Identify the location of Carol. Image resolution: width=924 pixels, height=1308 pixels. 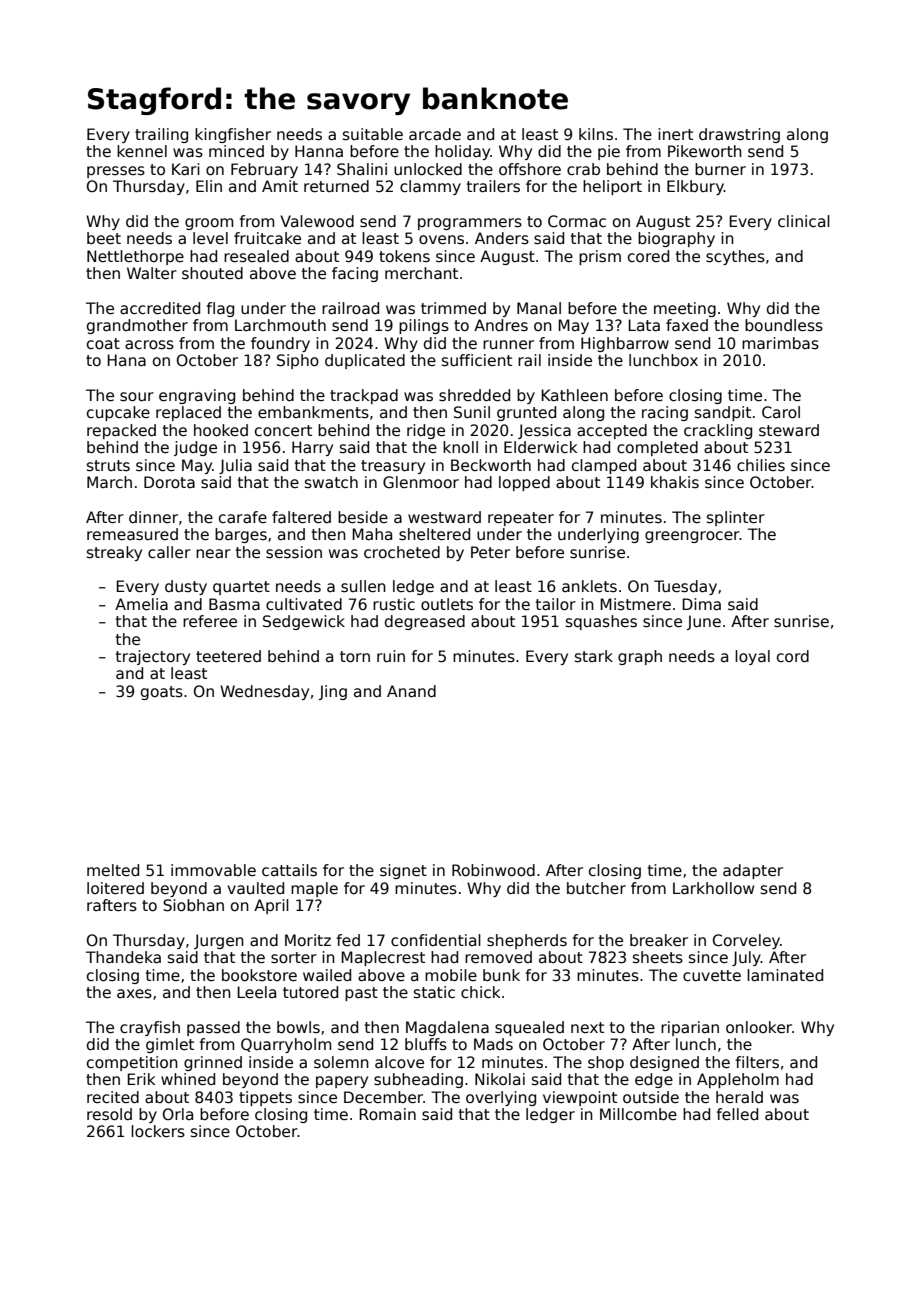
(781, 412).
